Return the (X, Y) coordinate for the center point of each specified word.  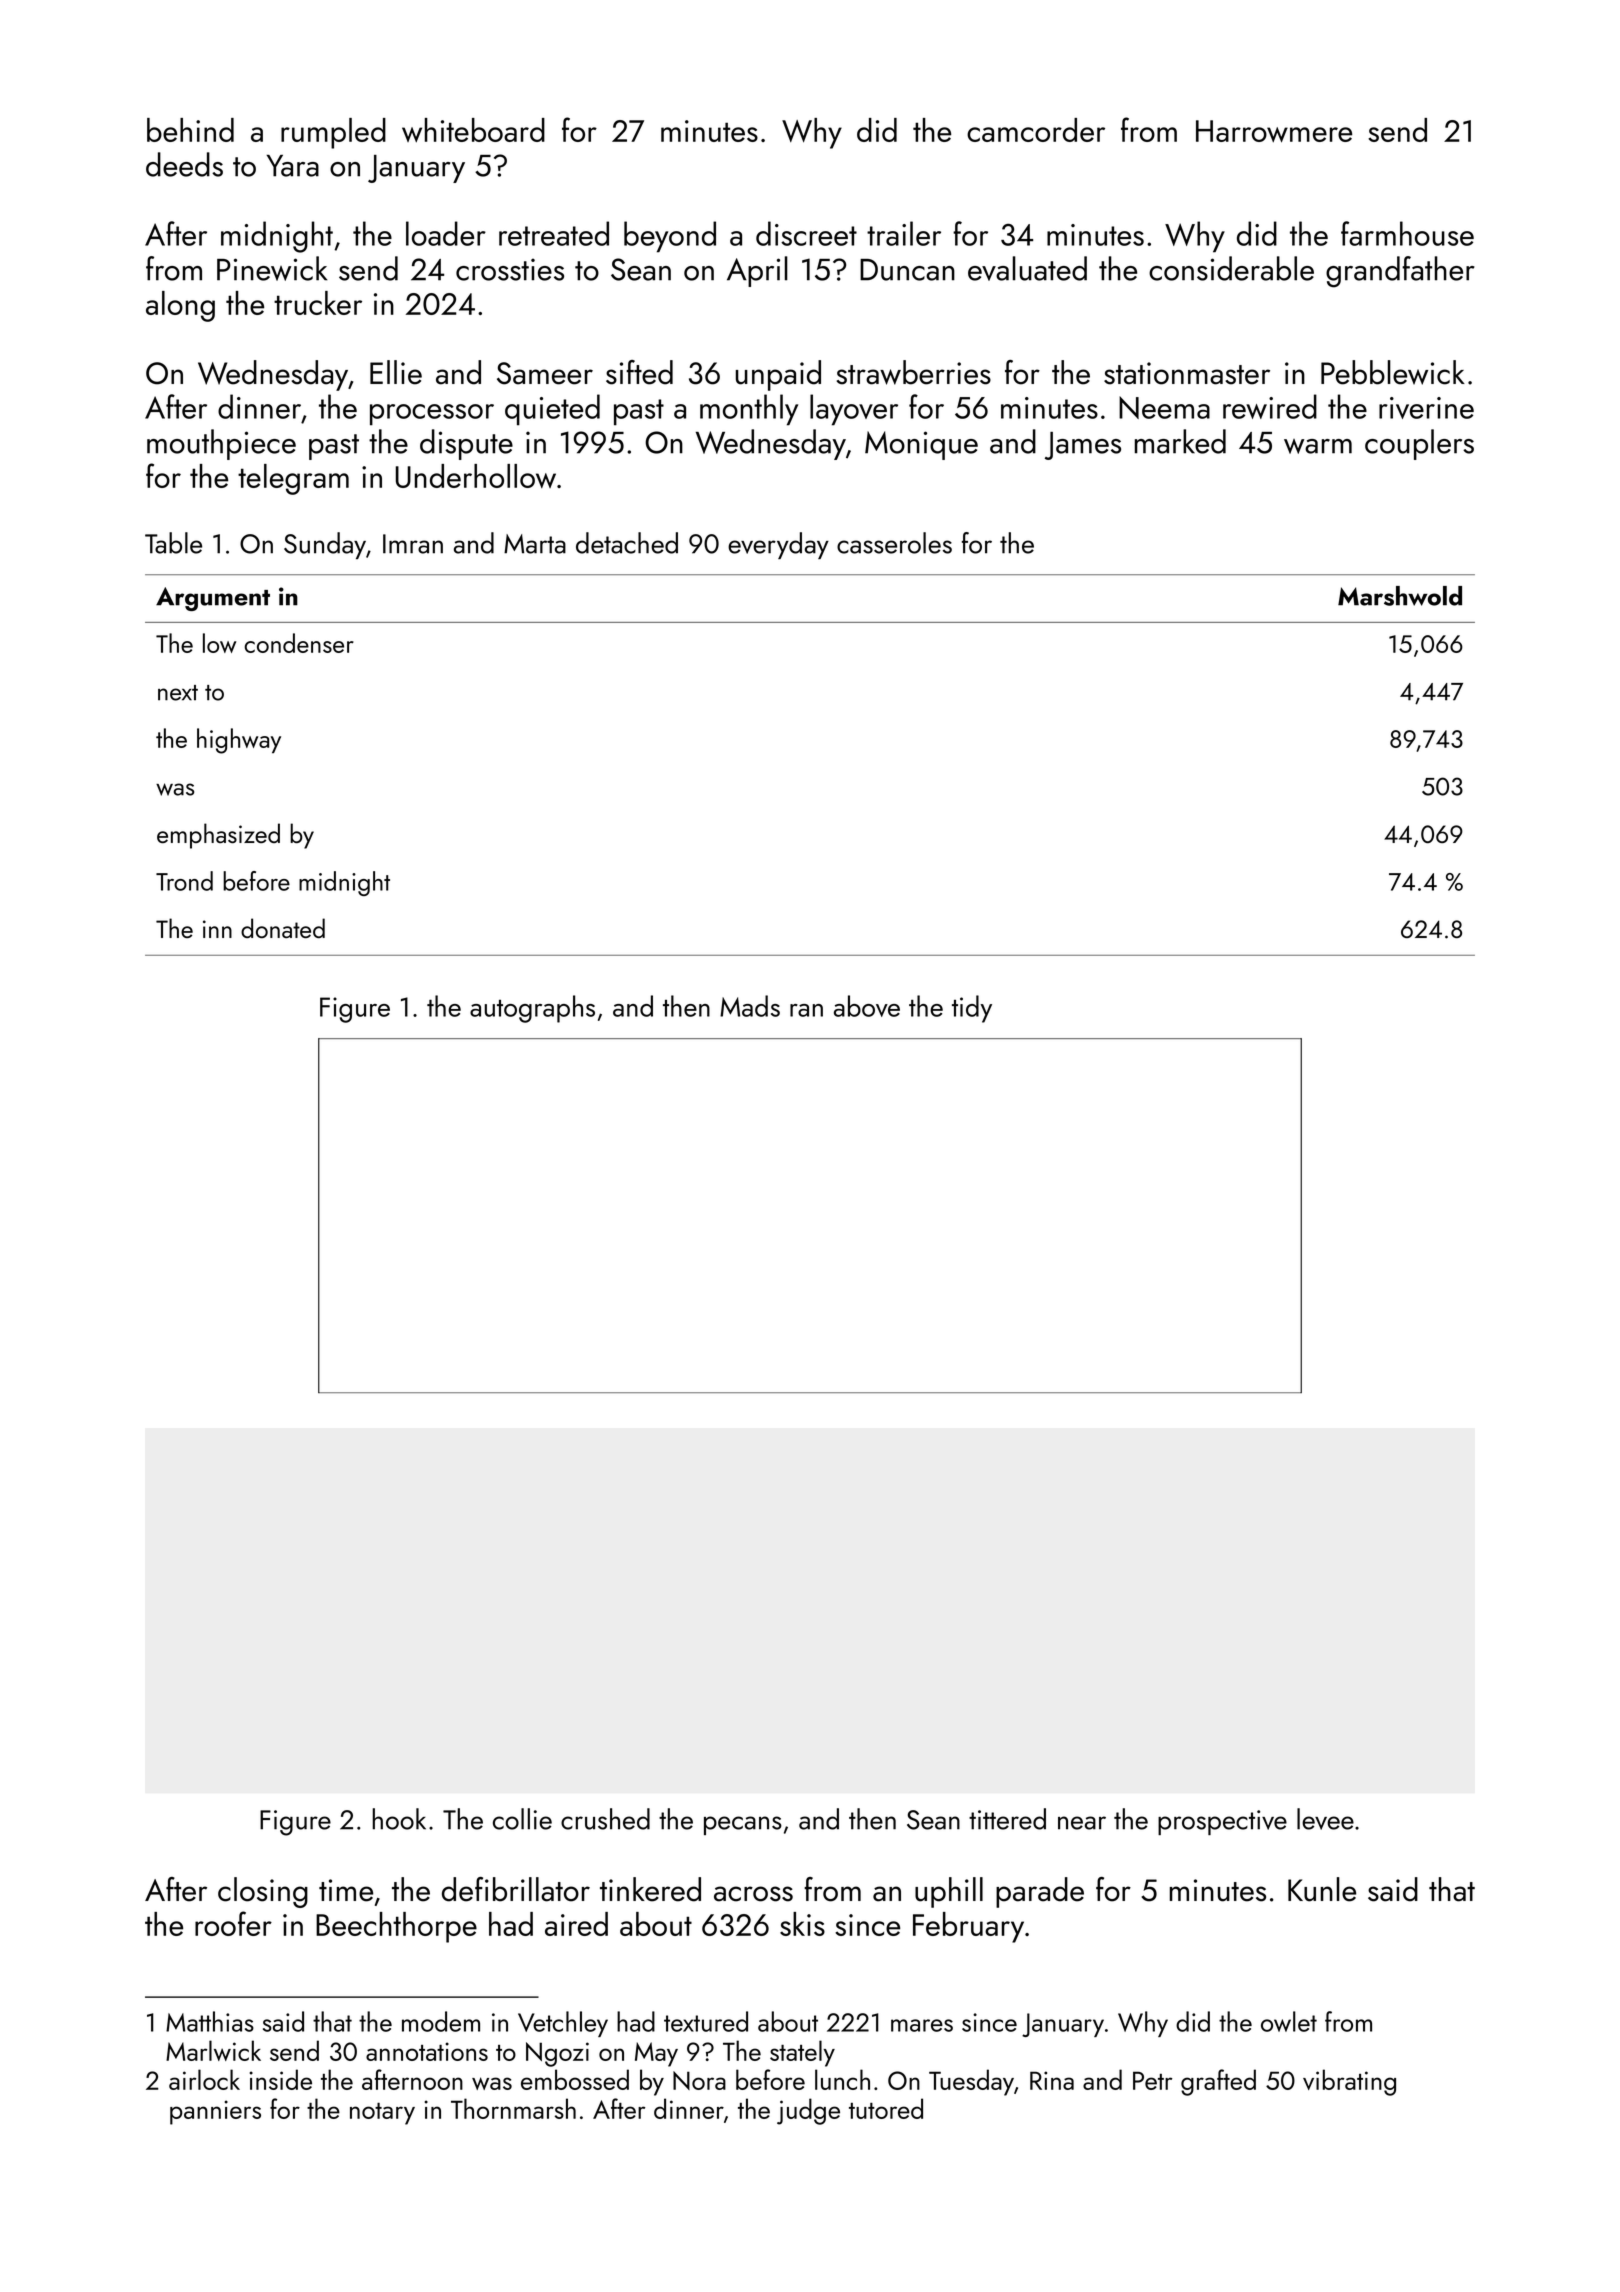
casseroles (894, 543)
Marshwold (1400, 596)
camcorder (1036, 130)
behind (190, 130)
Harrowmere (1274, 131)
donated (283, 928)
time (346, 1890)
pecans (743, 1825)
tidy (972, 1009)
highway (239, 741)
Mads (750, 1006)
